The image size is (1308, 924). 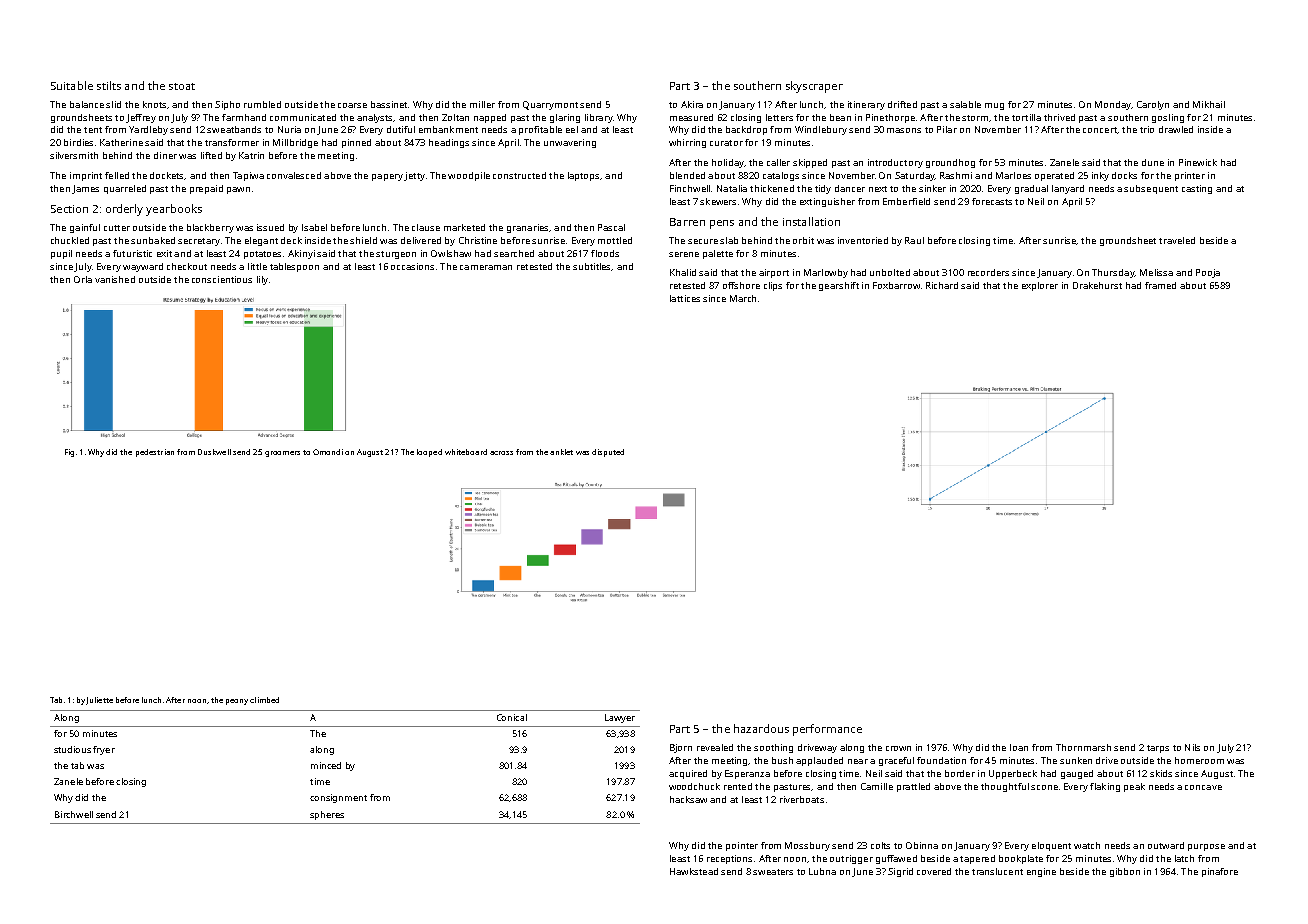 I want to click on Pooja, so click(x=1208, y=273).
